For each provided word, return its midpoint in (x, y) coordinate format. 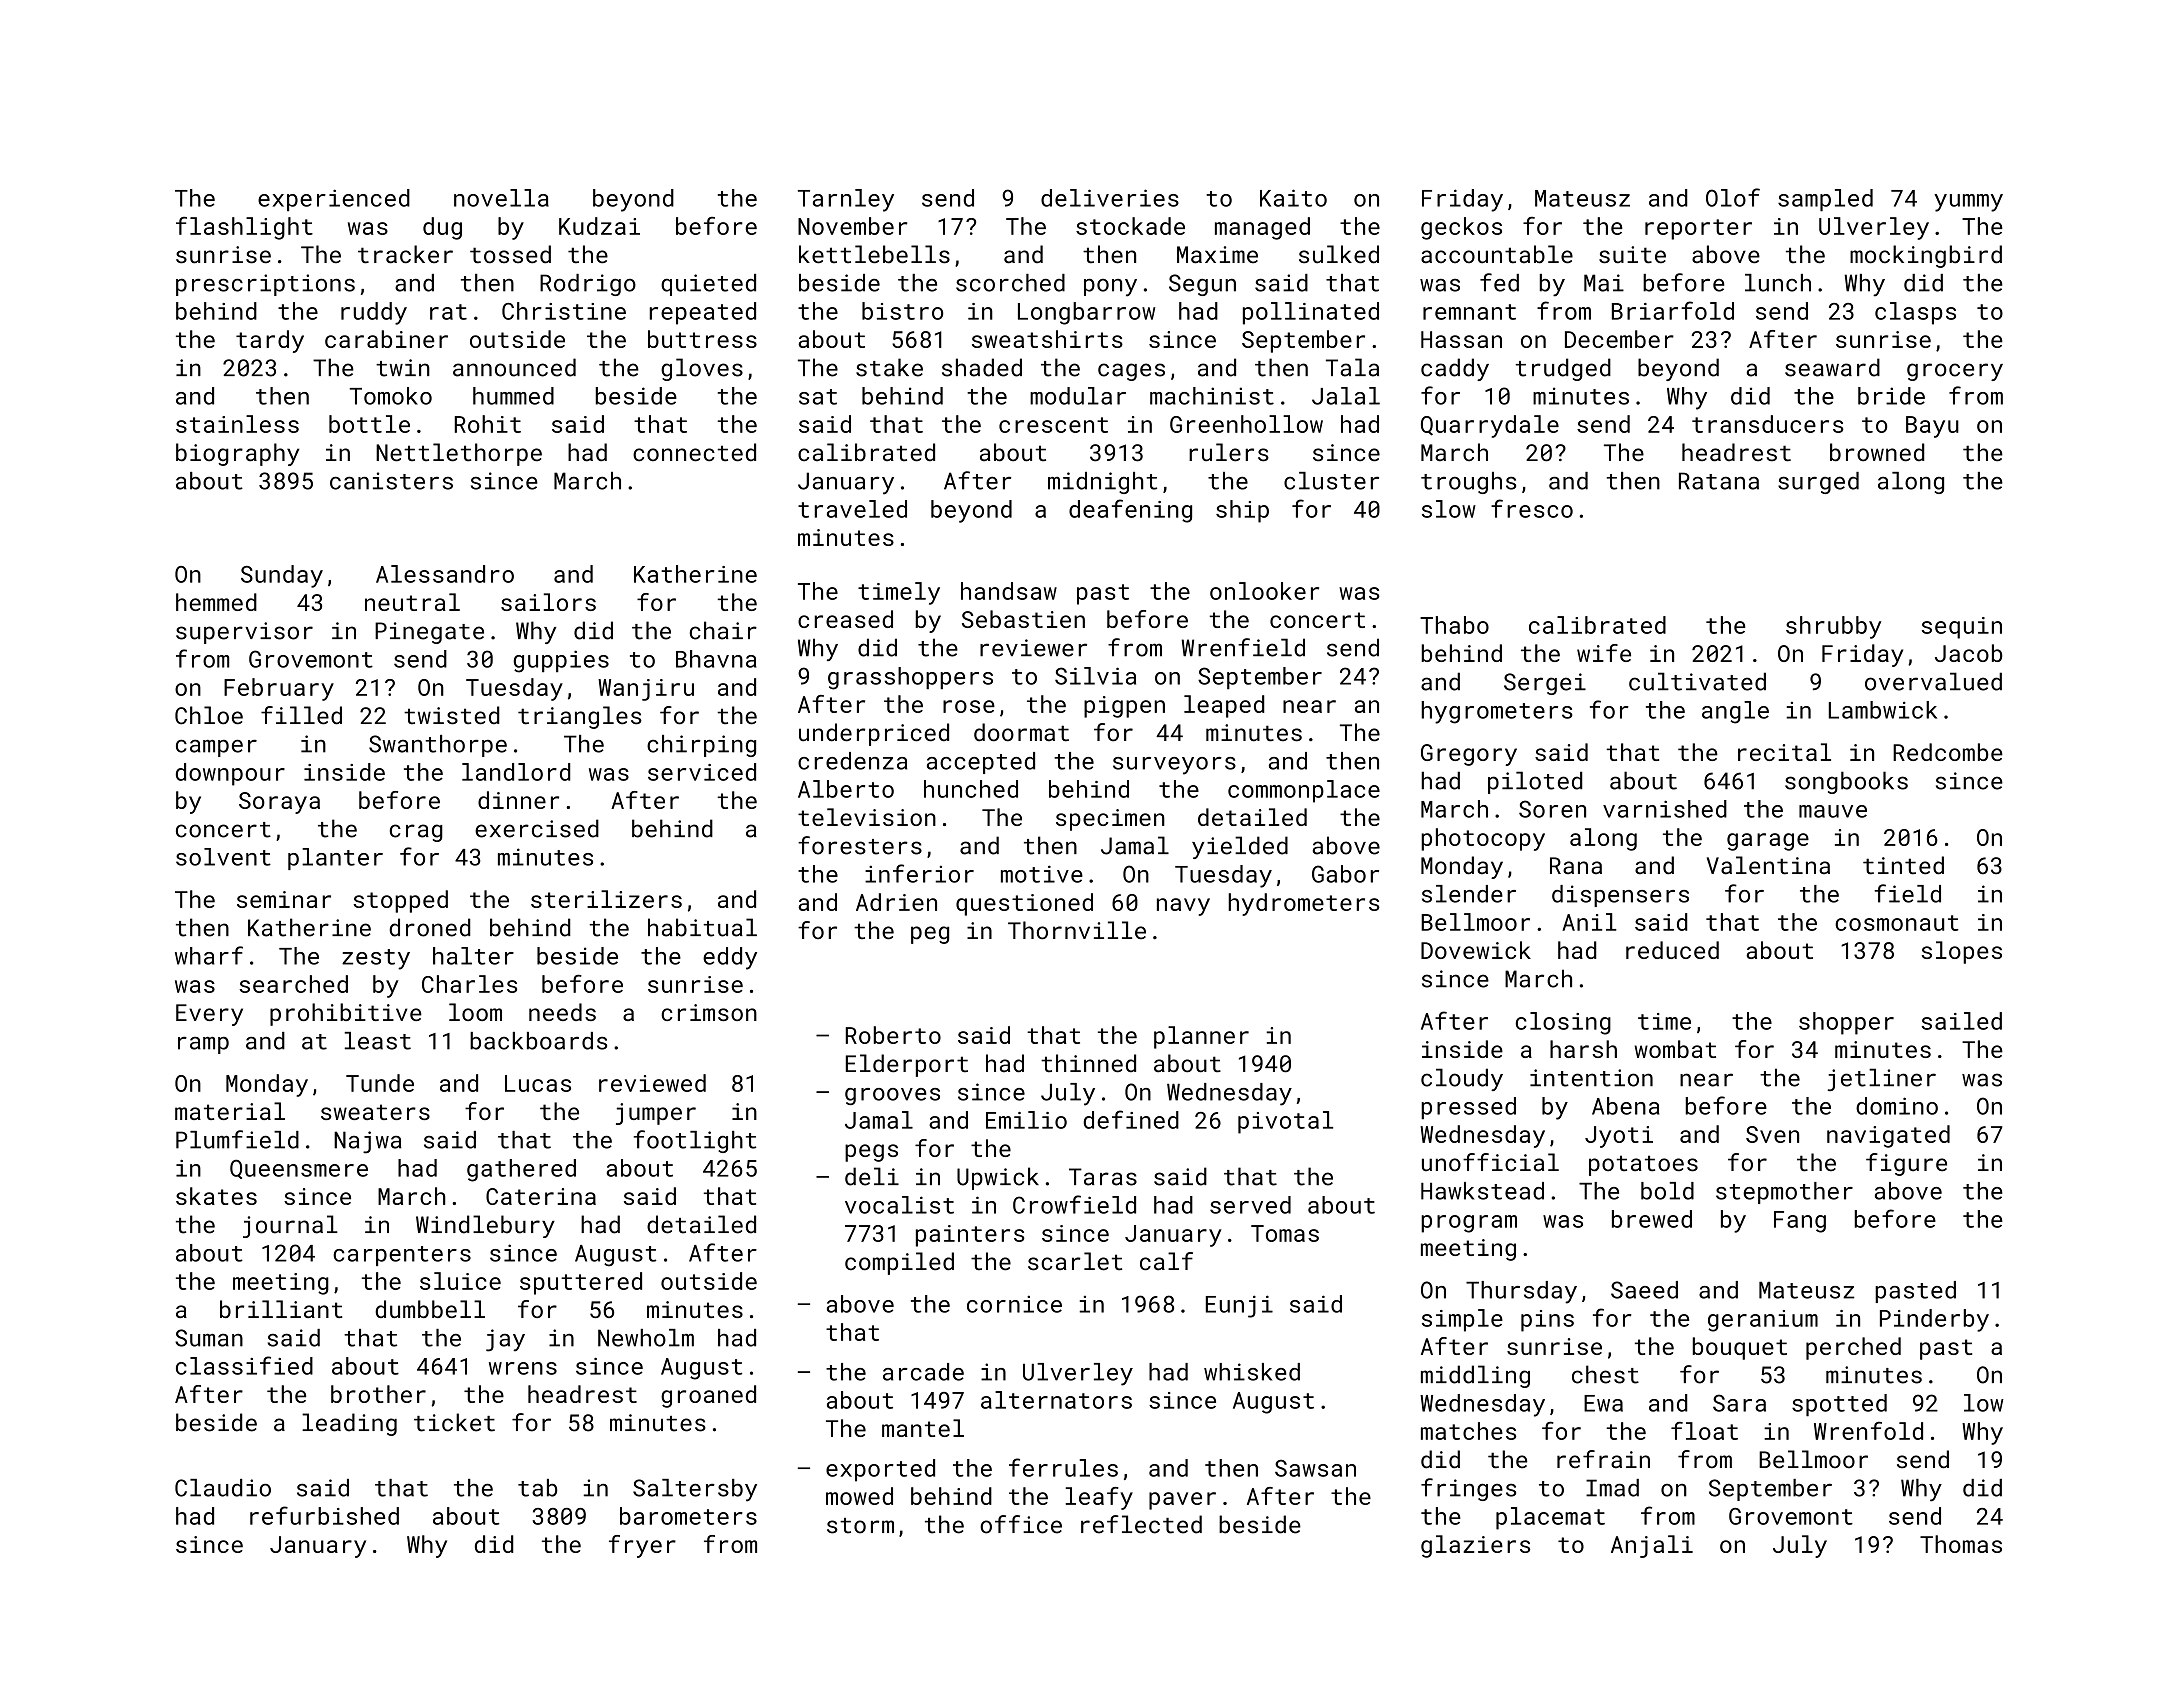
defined (1131, 1119)
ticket (454, 1422)
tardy (270, 341)
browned (1877, 452)
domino (1897, 1106)
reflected (1141, 1524)
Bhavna (716, 659)
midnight (1102, 483)
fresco (1532, 508)
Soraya (279, 803)
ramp (203, 1045)
